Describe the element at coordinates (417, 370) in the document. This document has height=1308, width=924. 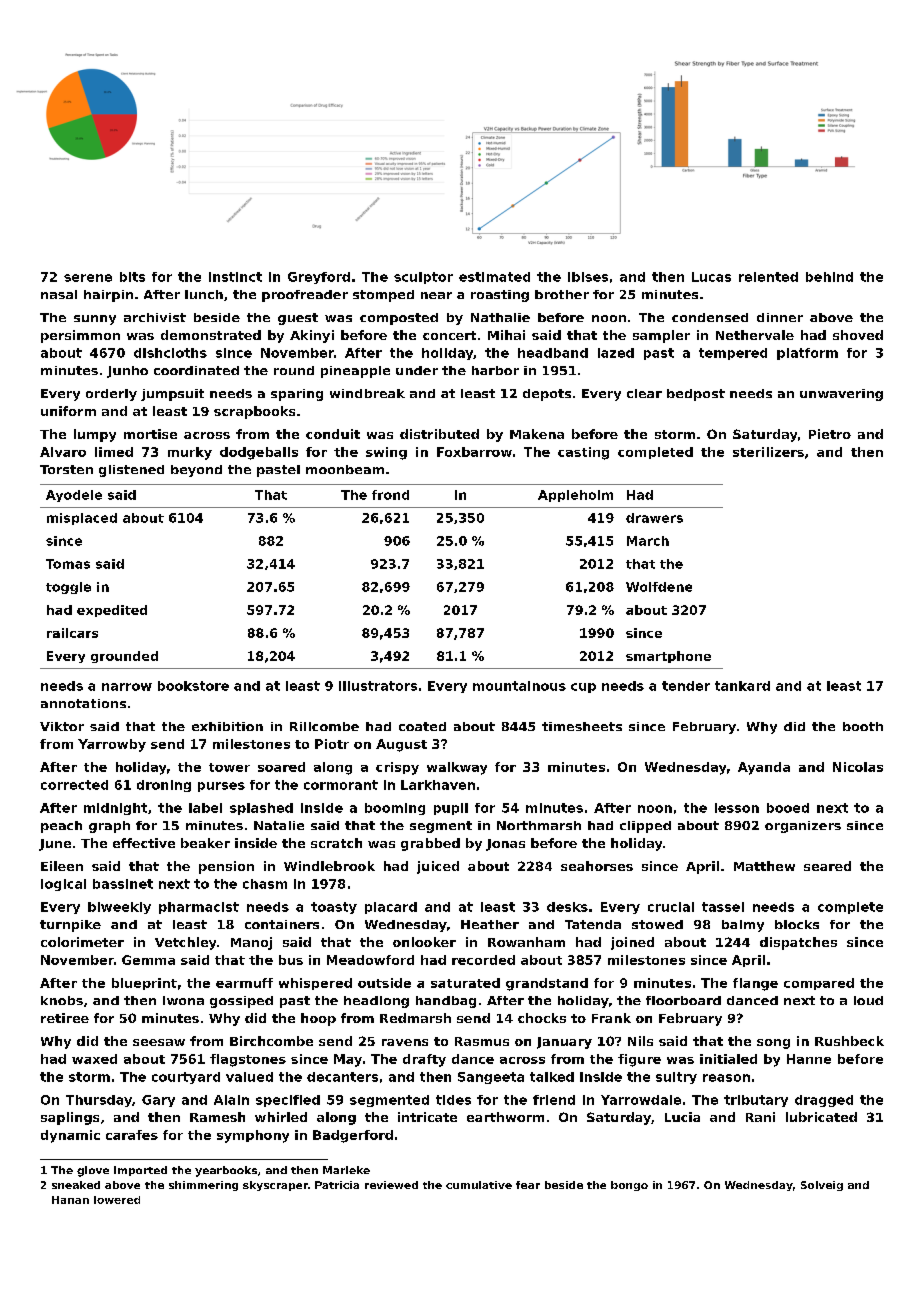
I see `under` at that location.
